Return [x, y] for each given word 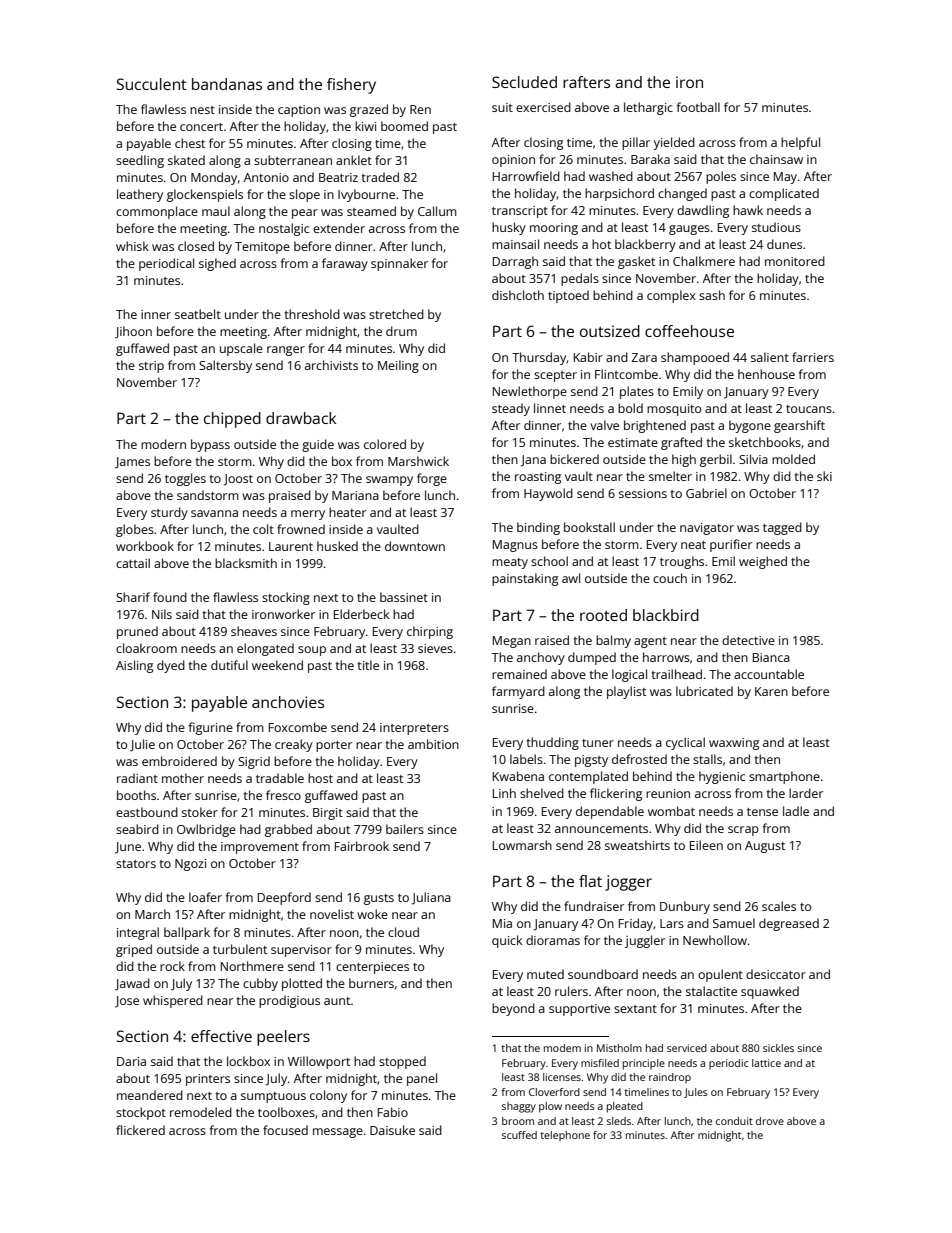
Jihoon [133, 332]
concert [201, 127]
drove [770, 1121]
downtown [415, 546]
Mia [502, 923]
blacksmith [246, 563]
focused [285, 1130]
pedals [580, 279]
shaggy [519, 1107]
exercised [543, 107]
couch [670, 578]
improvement [260, 848]
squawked [770, 992]
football [698, 107]
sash [712, 295]
